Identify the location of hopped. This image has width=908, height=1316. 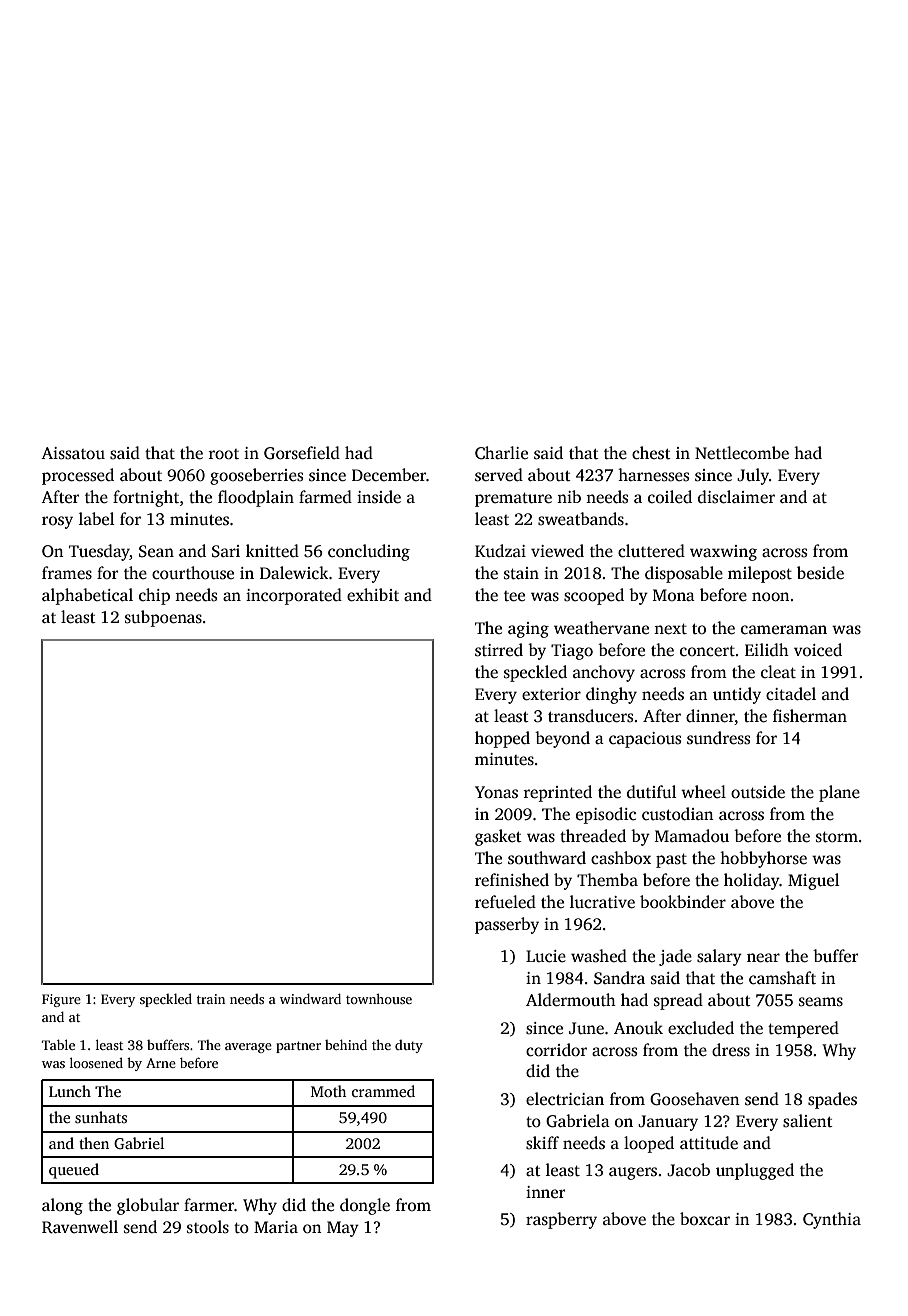
(502, 739).
